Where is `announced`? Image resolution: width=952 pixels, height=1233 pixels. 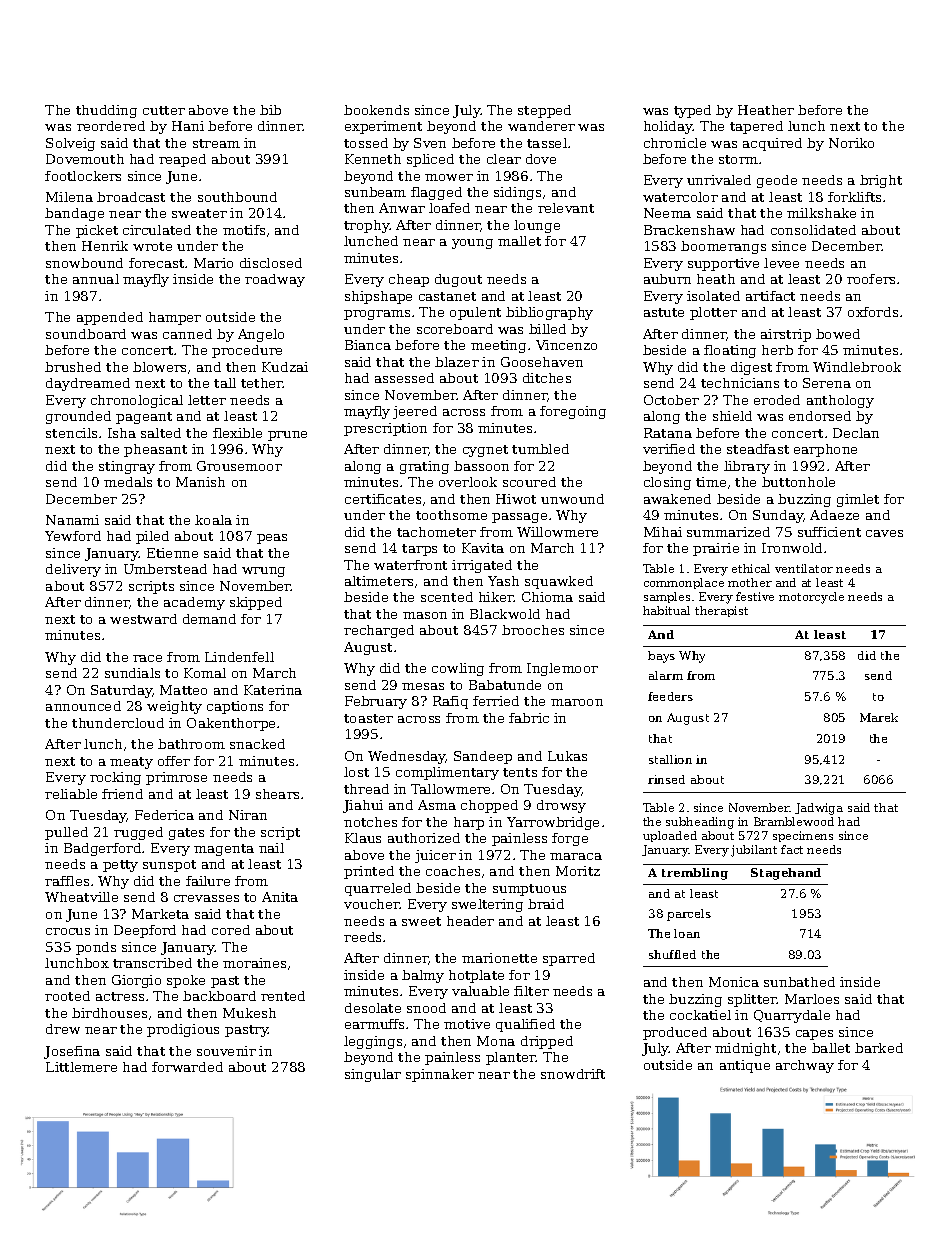 announced is located at coordinates (83, 706).
